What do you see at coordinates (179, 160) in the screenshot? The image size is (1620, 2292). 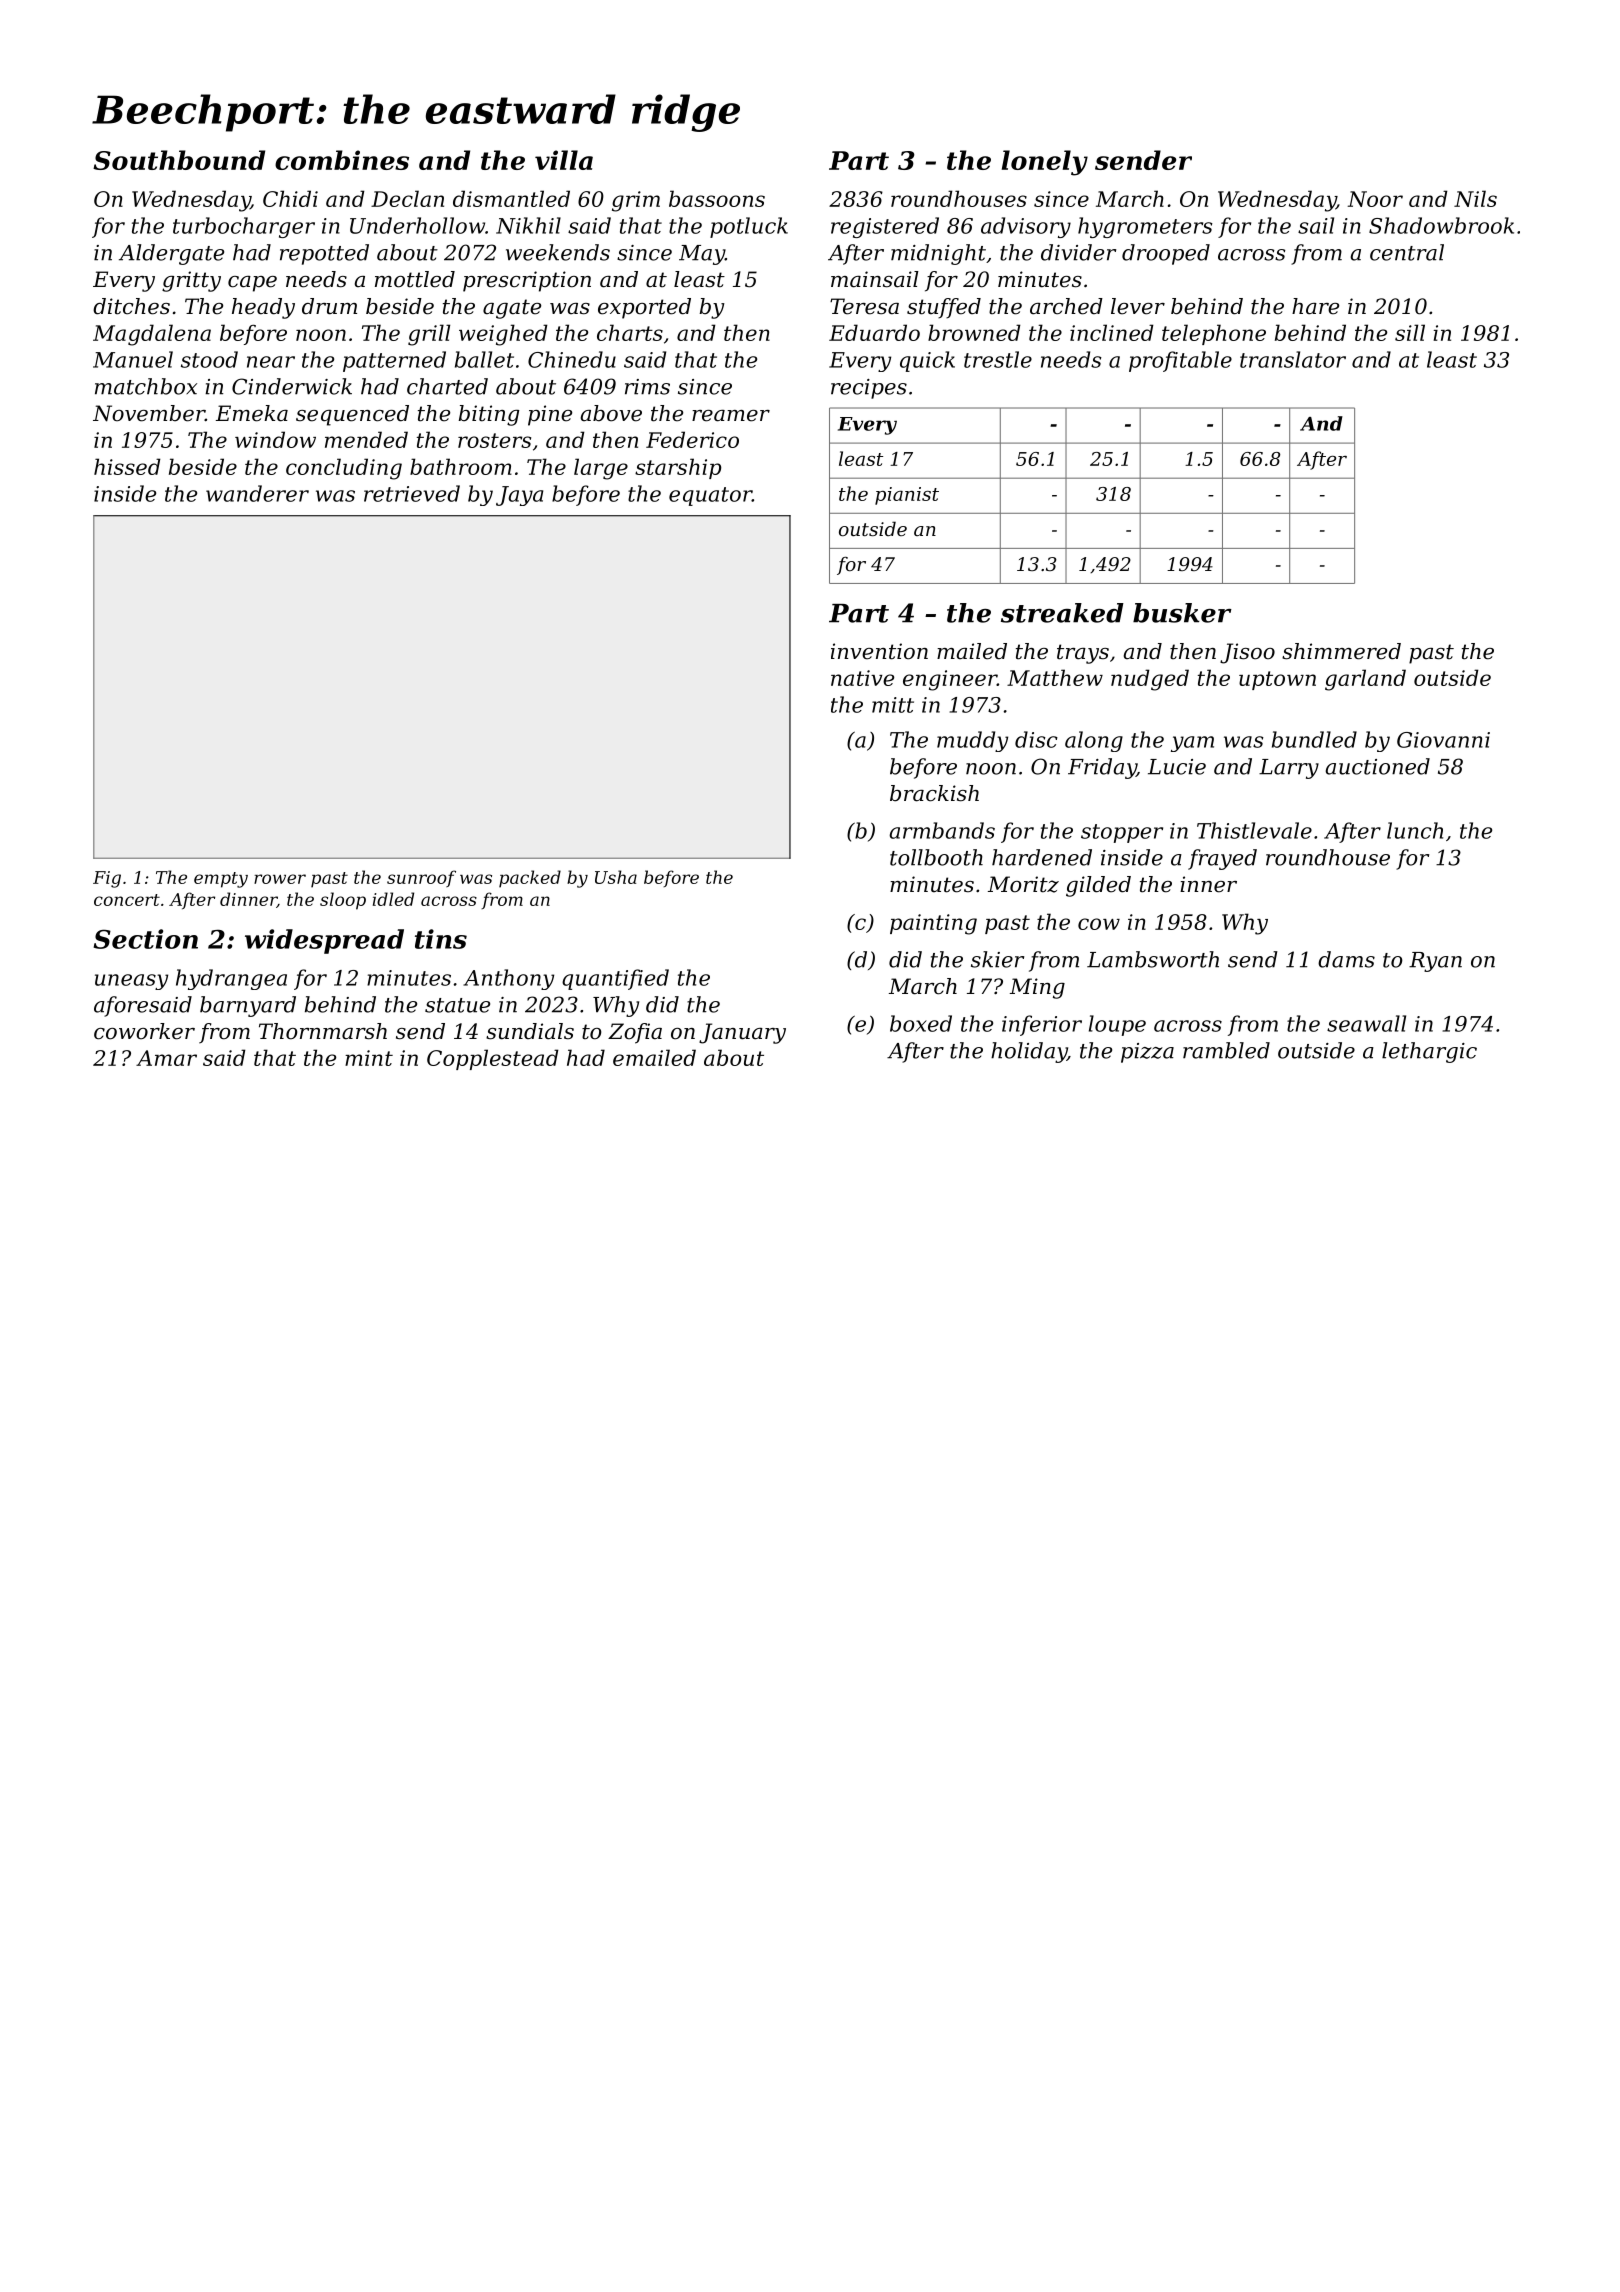 I see `Southbound` at bounding box center [179, 160].
